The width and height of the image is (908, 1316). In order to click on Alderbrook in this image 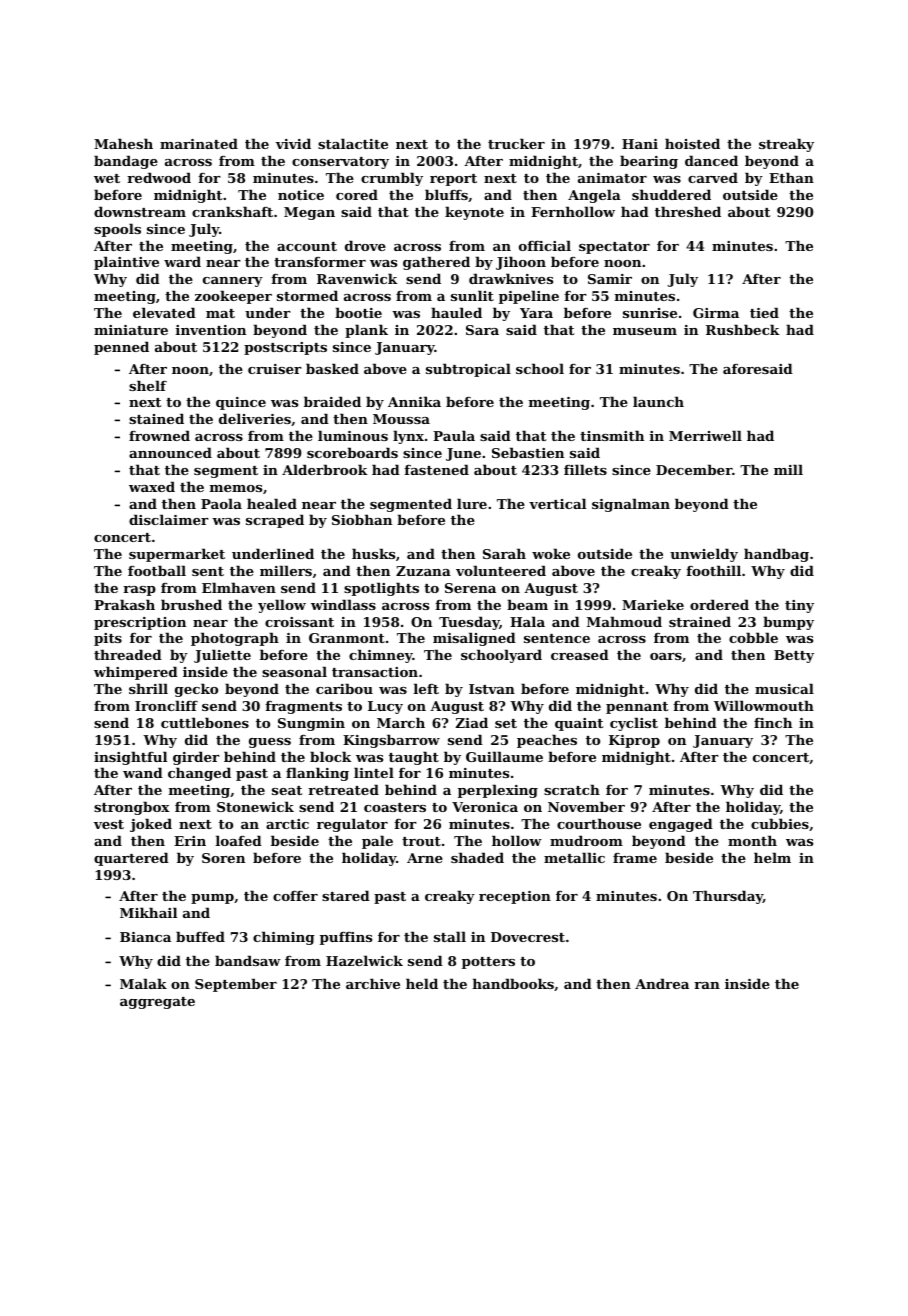, I will do `click(325, 469)`.
